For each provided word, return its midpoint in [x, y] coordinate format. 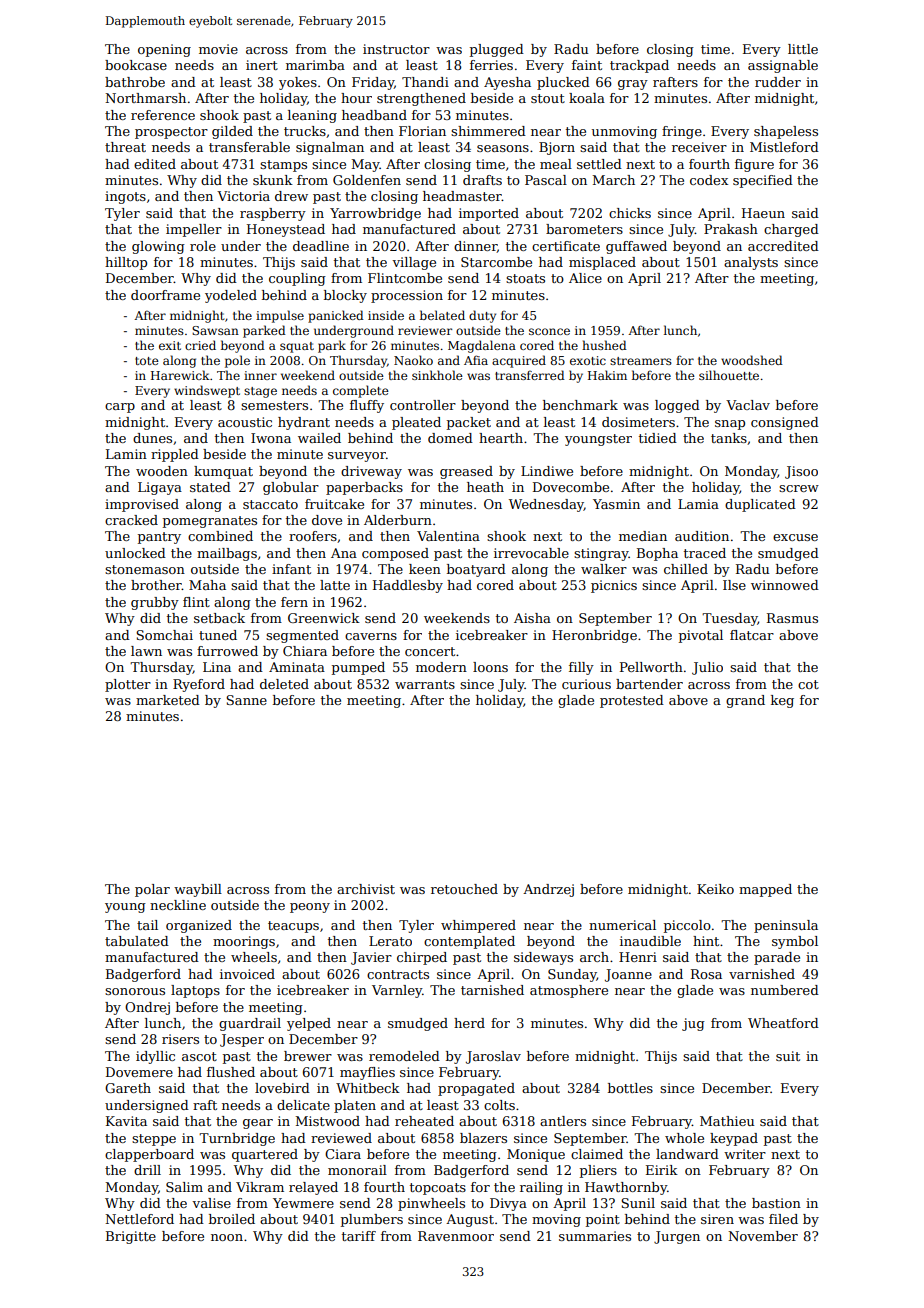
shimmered [488, 131]
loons [490, 667]
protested [632, 701]
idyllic [155, 1057]
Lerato [390, 941]
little [803, 49]
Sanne [246, 700]
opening [164, 50]
